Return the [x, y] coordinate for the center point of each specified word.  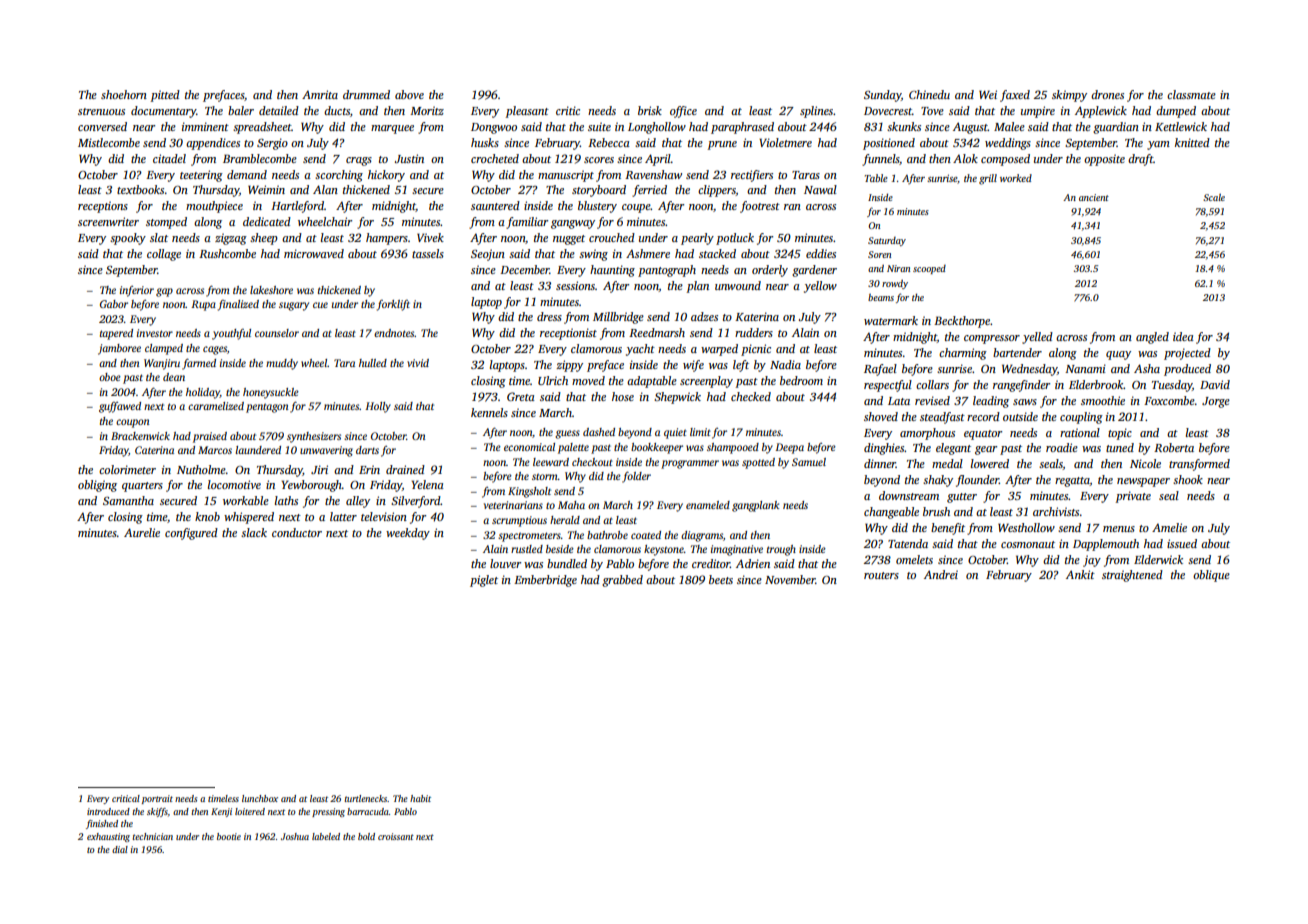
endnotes [394, 333]
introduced [108, 811]
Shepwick [677, 398]
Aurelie [142, 532]
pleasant [527, 112]
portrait [157, 799]
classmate [1191, 94]
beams [881, 297]
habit [420, 798]
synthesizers [314, 437]
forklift [393, 305]
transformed [1199, 465]
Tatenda [908, 543]
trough [781, 550]
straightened [1132, 576]
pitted [165, 96]
